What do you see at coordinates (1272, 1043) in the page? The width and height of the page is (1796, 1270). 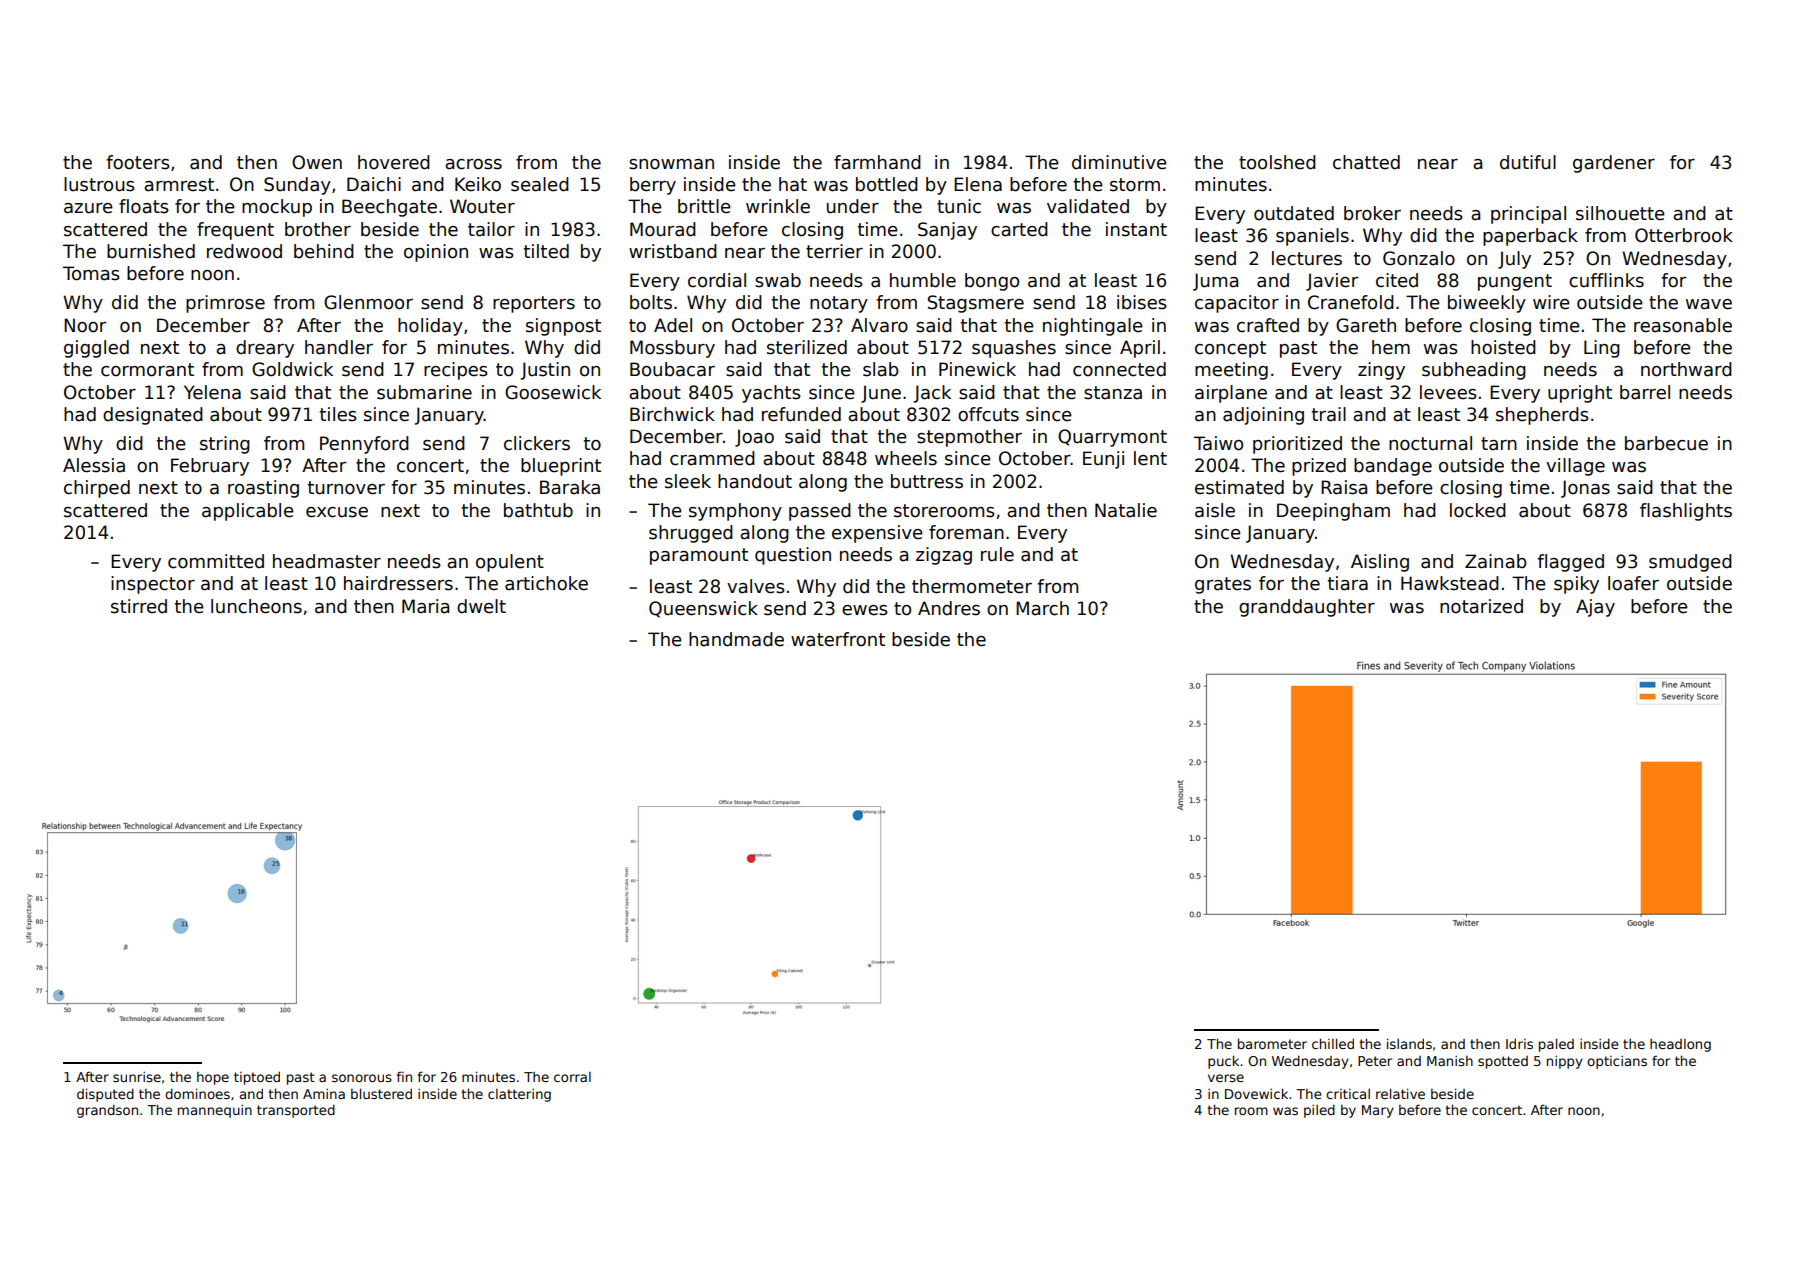 I see `barometer` at bounding box center [1272, 1043].
